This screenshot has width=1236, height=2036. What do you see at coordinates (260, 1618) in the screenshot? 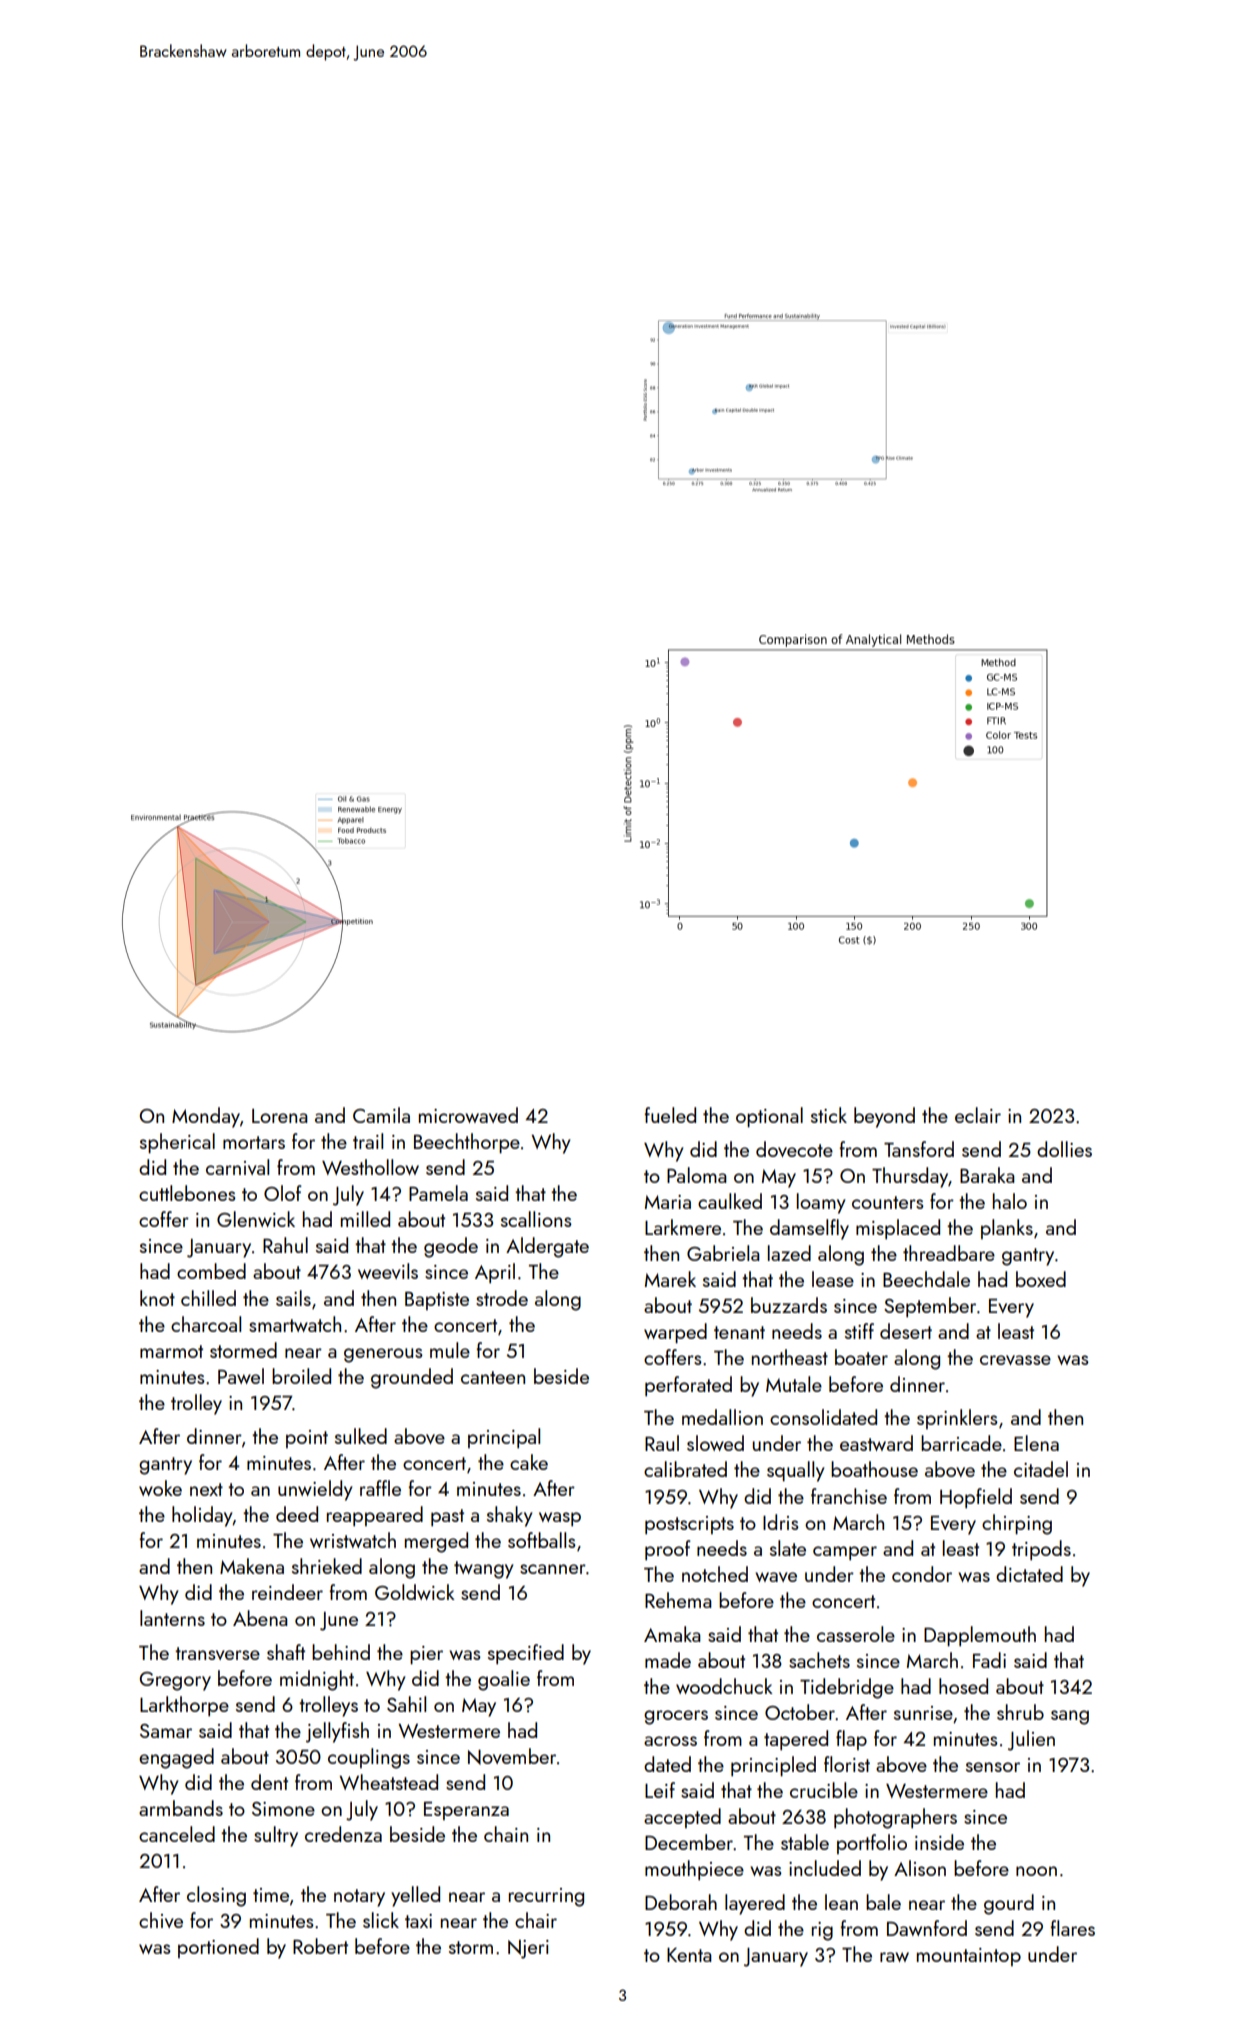
I see `Abena` at bounding box center [260, 1618].
